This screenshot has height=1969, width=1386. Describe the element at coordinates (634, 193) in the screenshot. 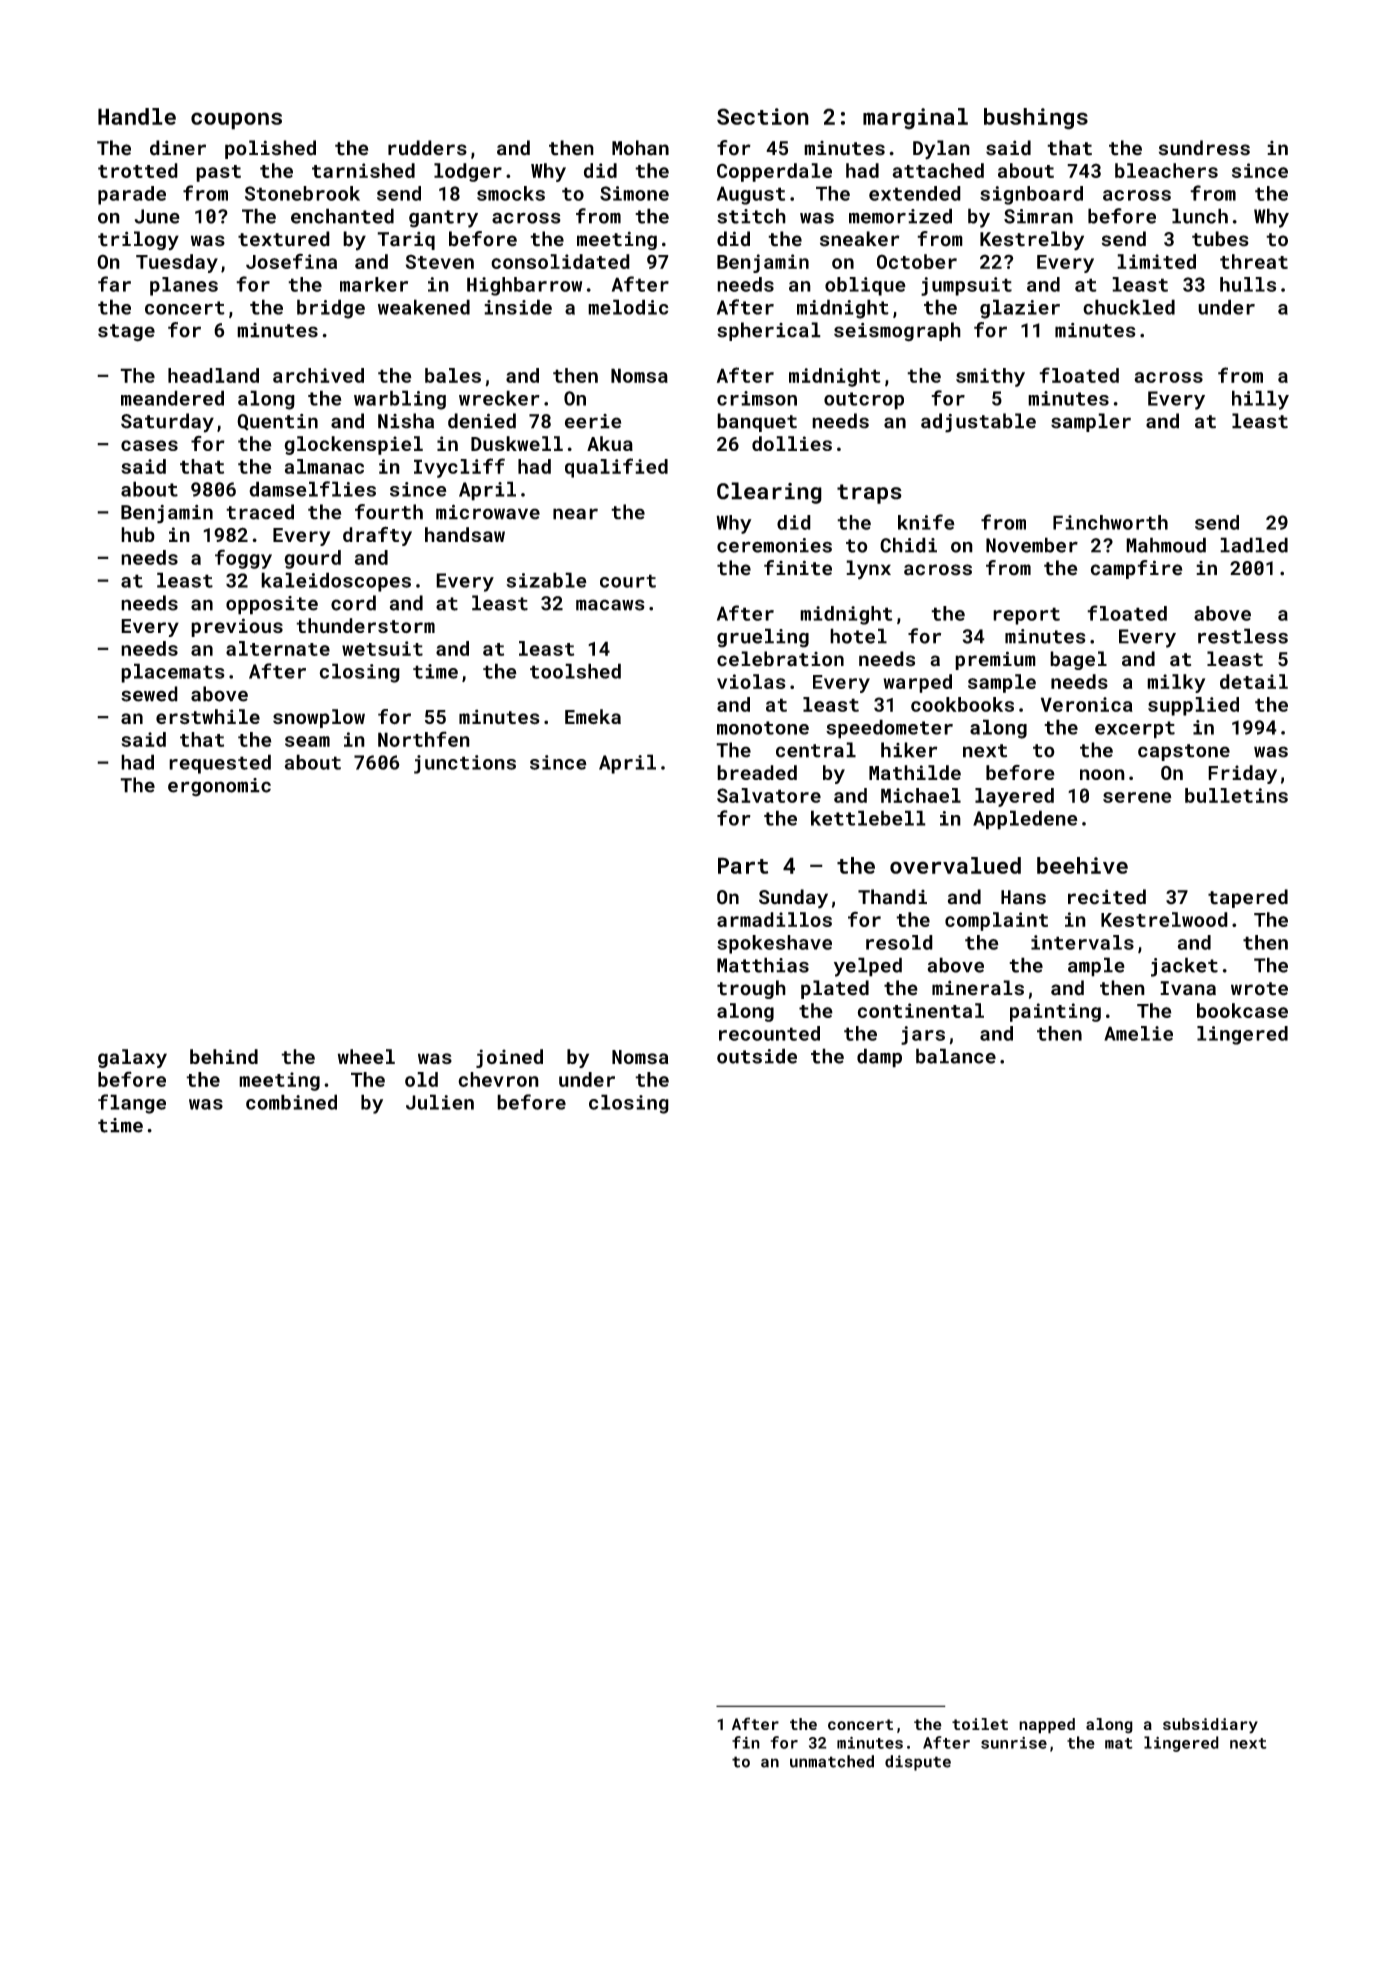

I see `Simone` at that location.
